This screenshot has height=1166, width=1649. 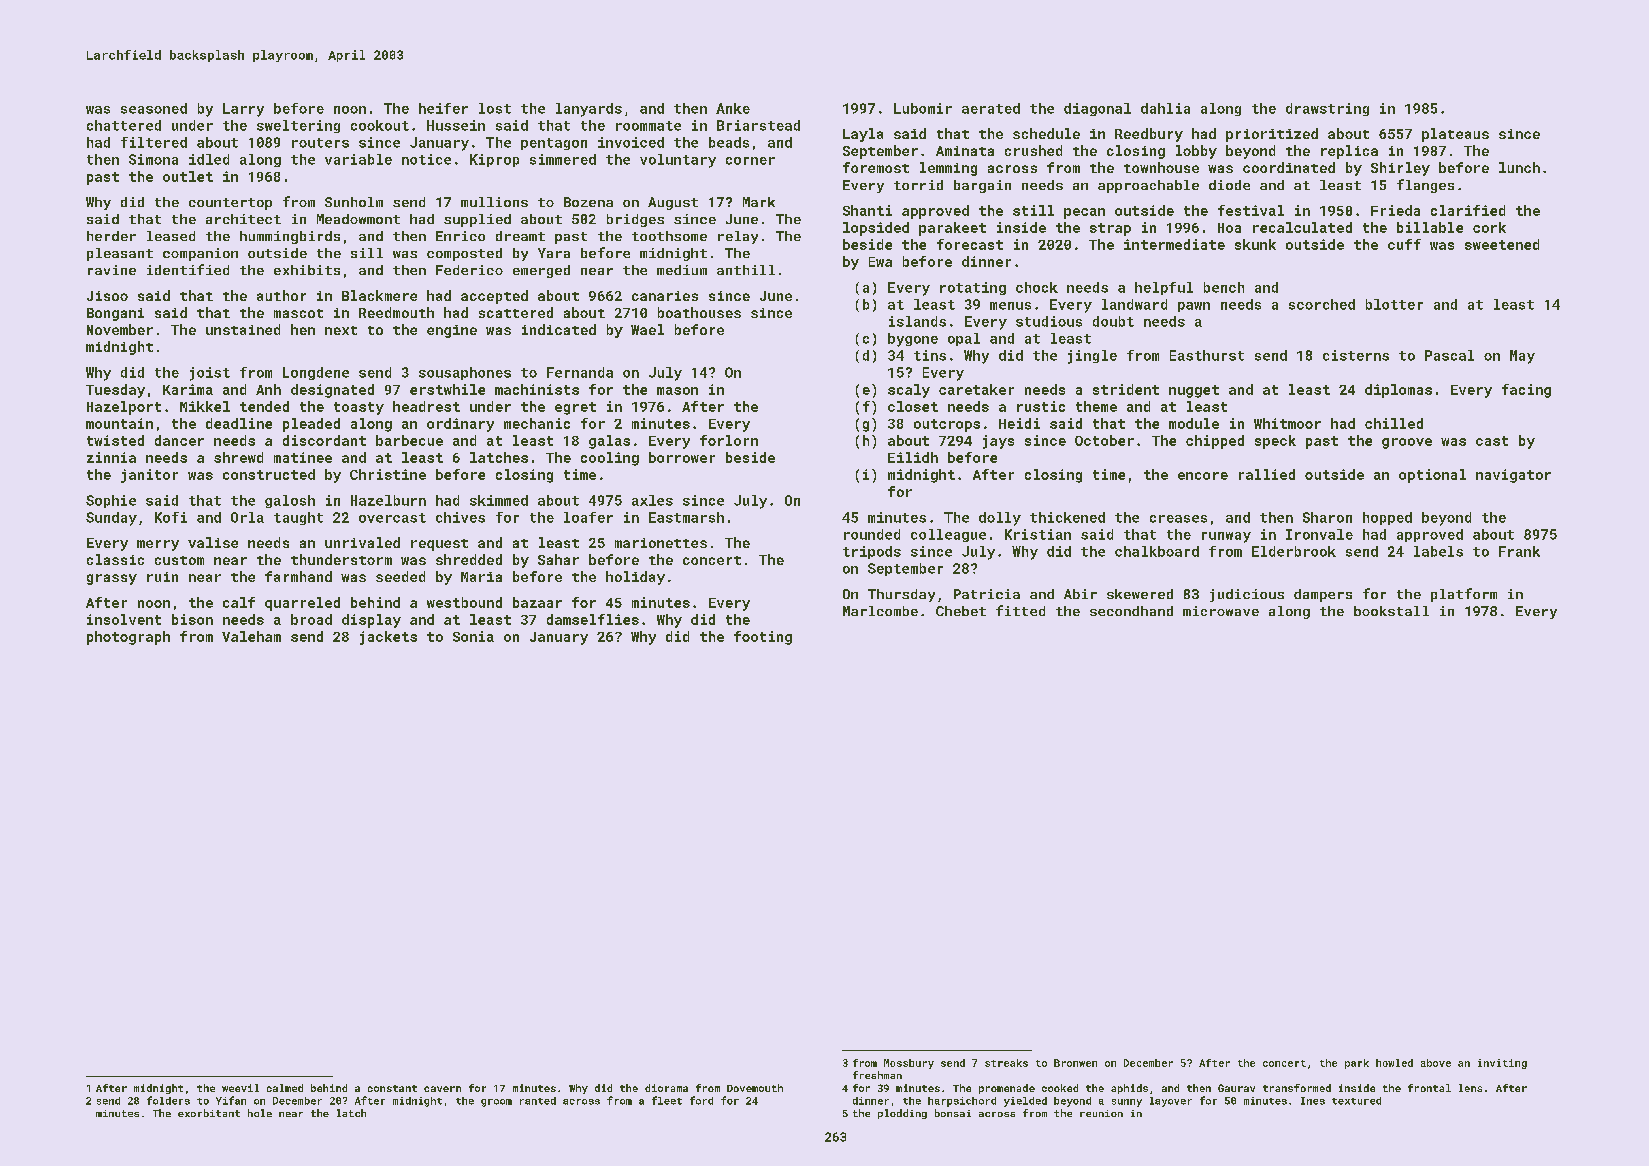 I want to click on park, so click(x=1357, y=1064).
